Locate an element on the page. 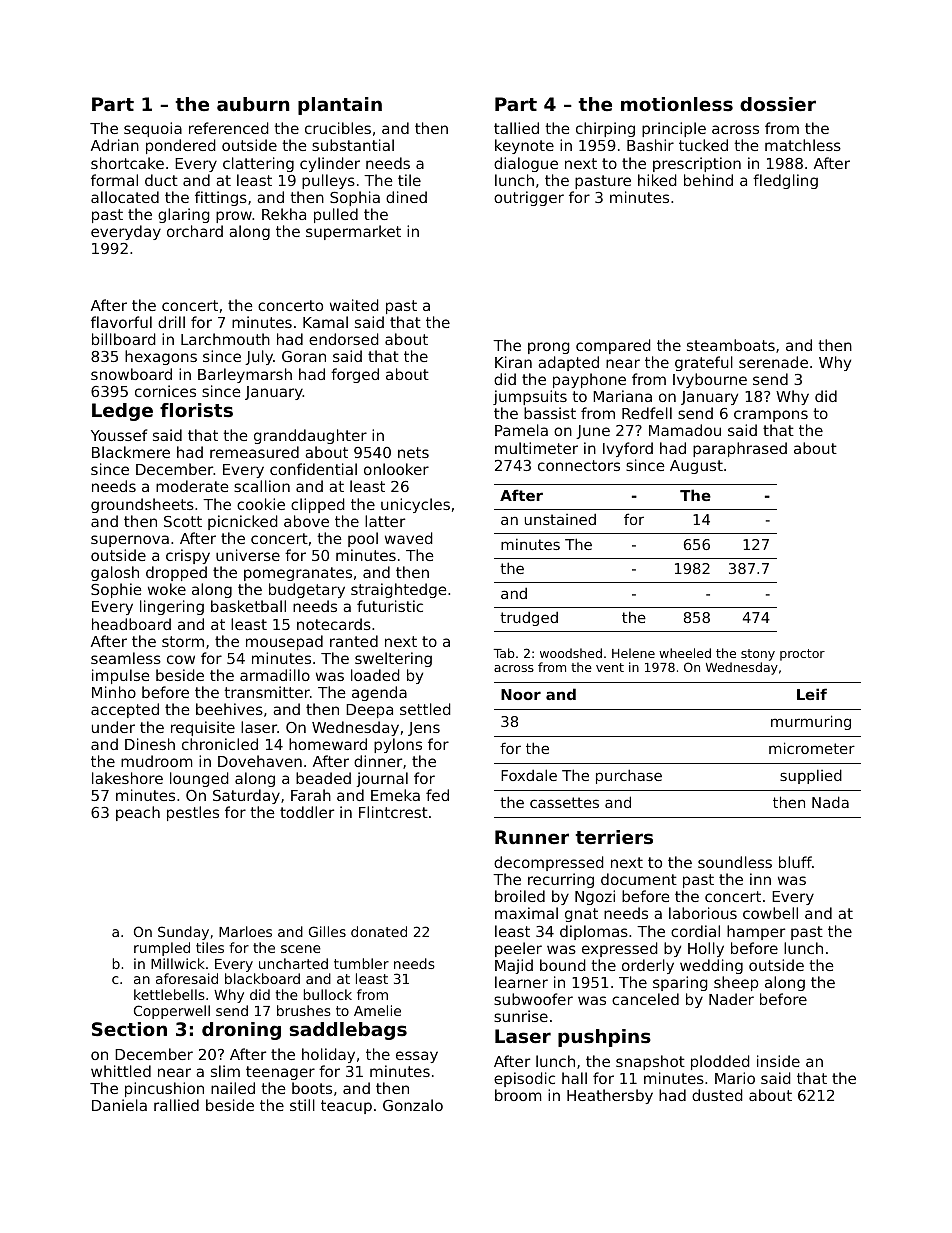 The width and height of the document is (952, 1233). purchase is located at coordinates (629, 776).
